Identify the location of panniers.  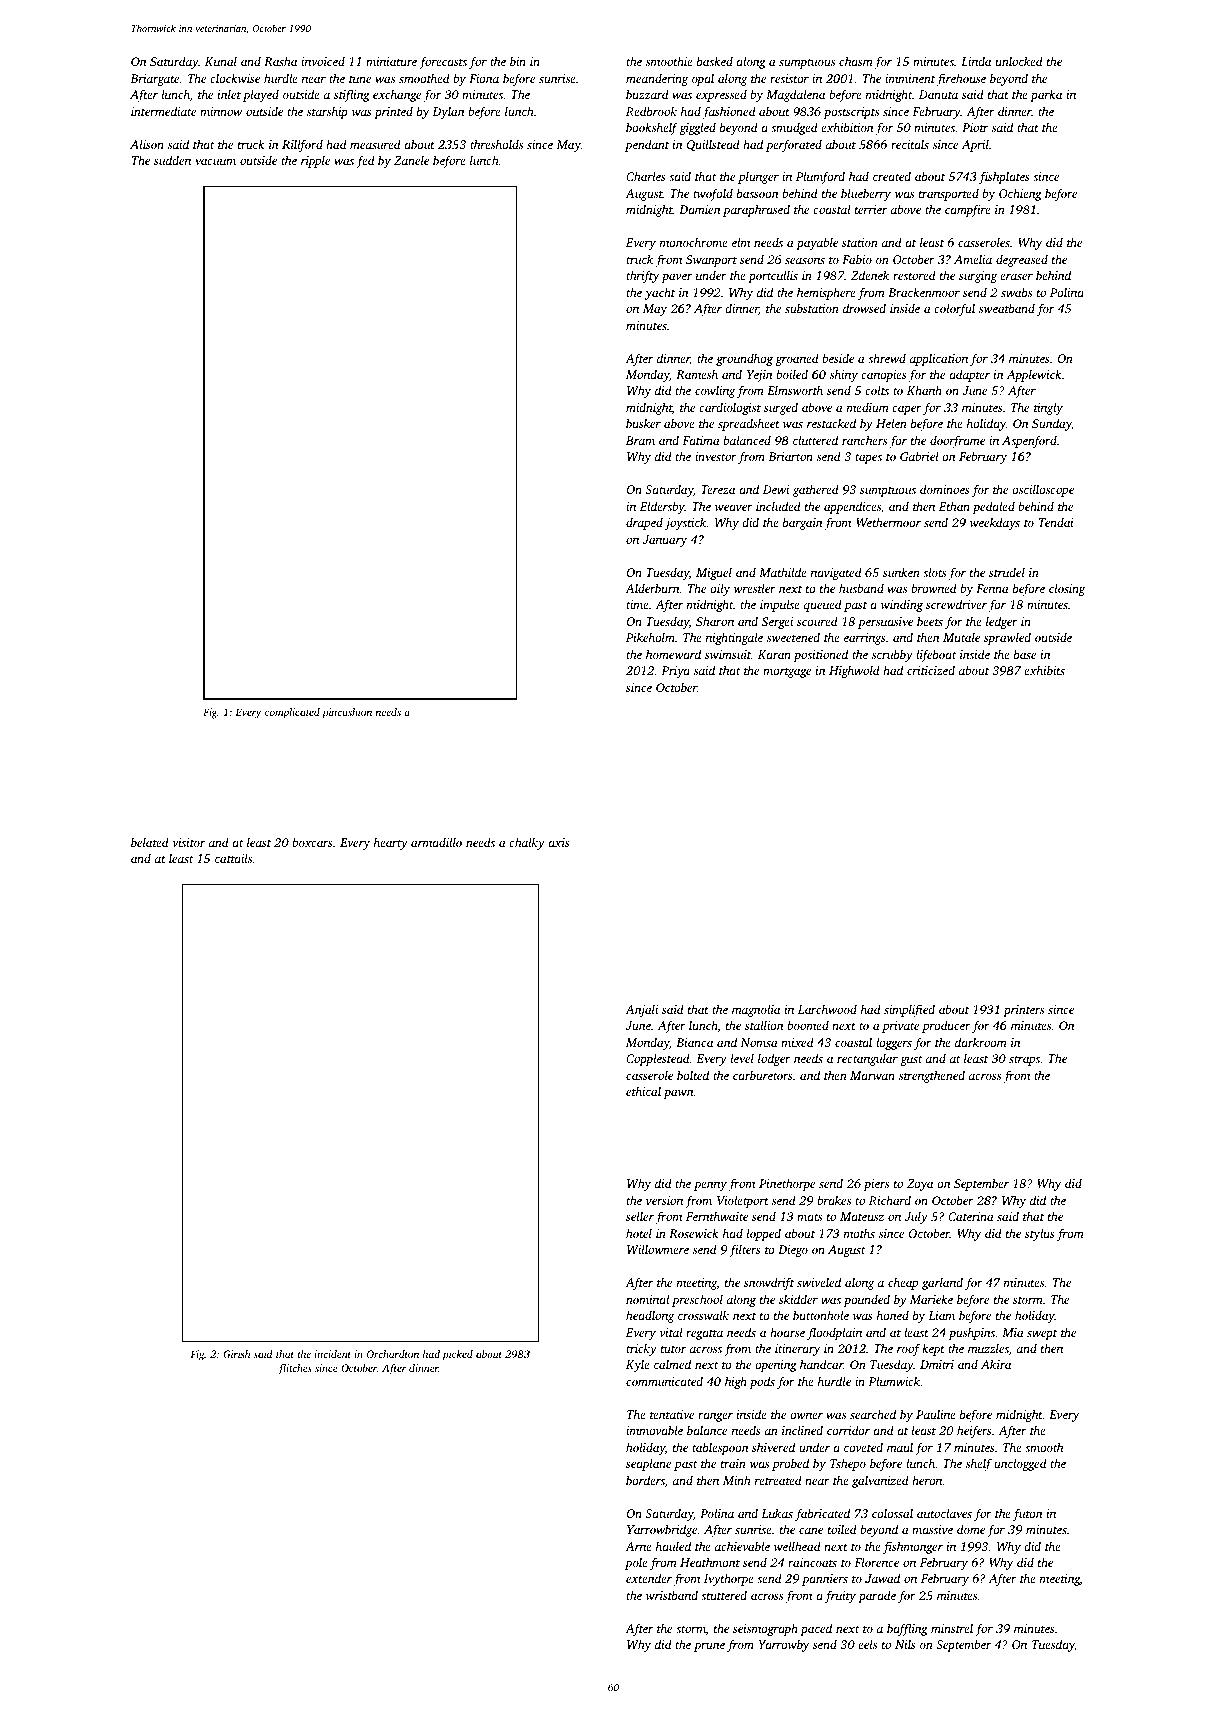
(825, 1580).
